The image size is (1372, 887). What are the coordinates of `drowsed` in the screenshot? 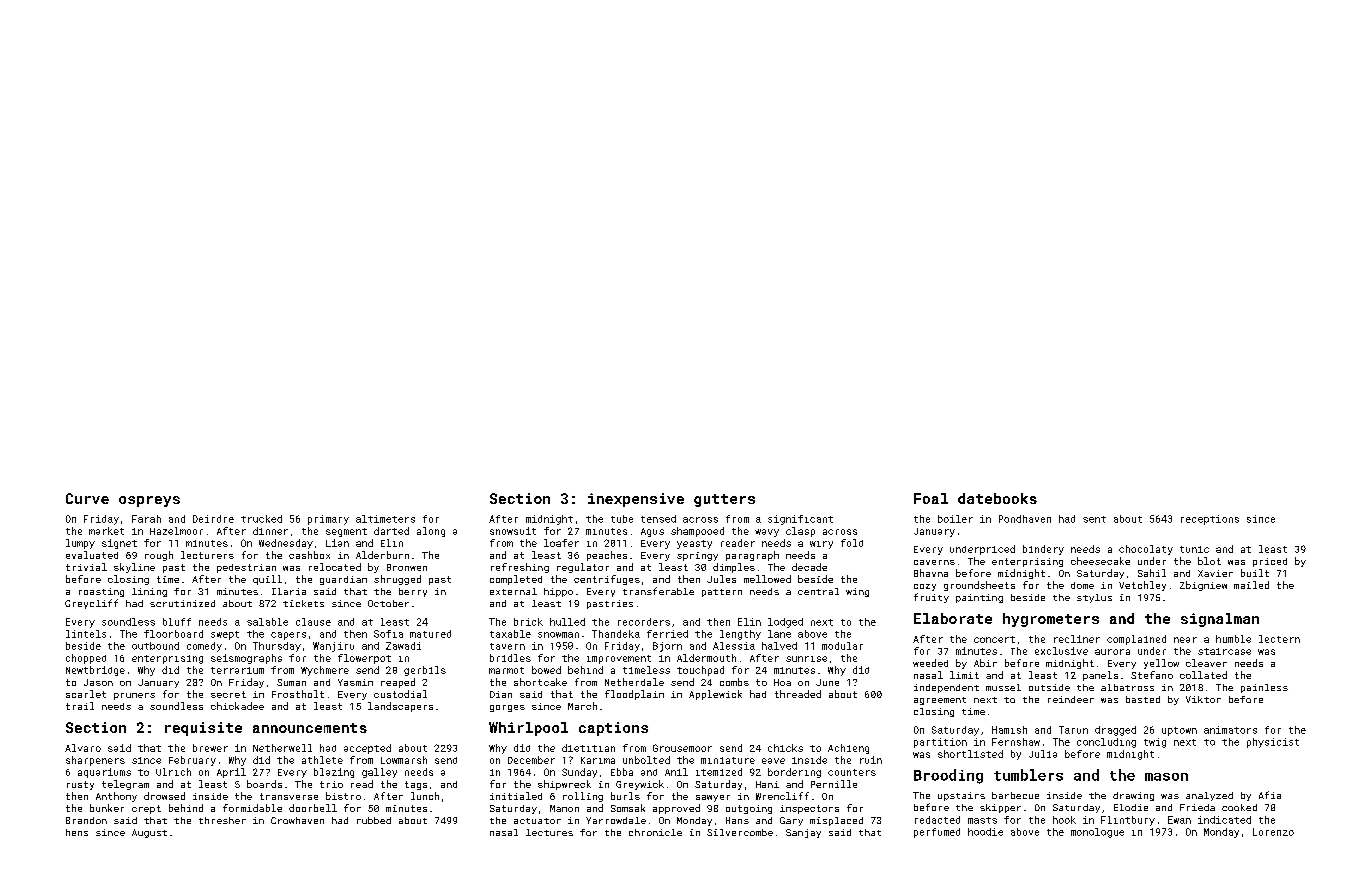 It's located at (164, 796).
